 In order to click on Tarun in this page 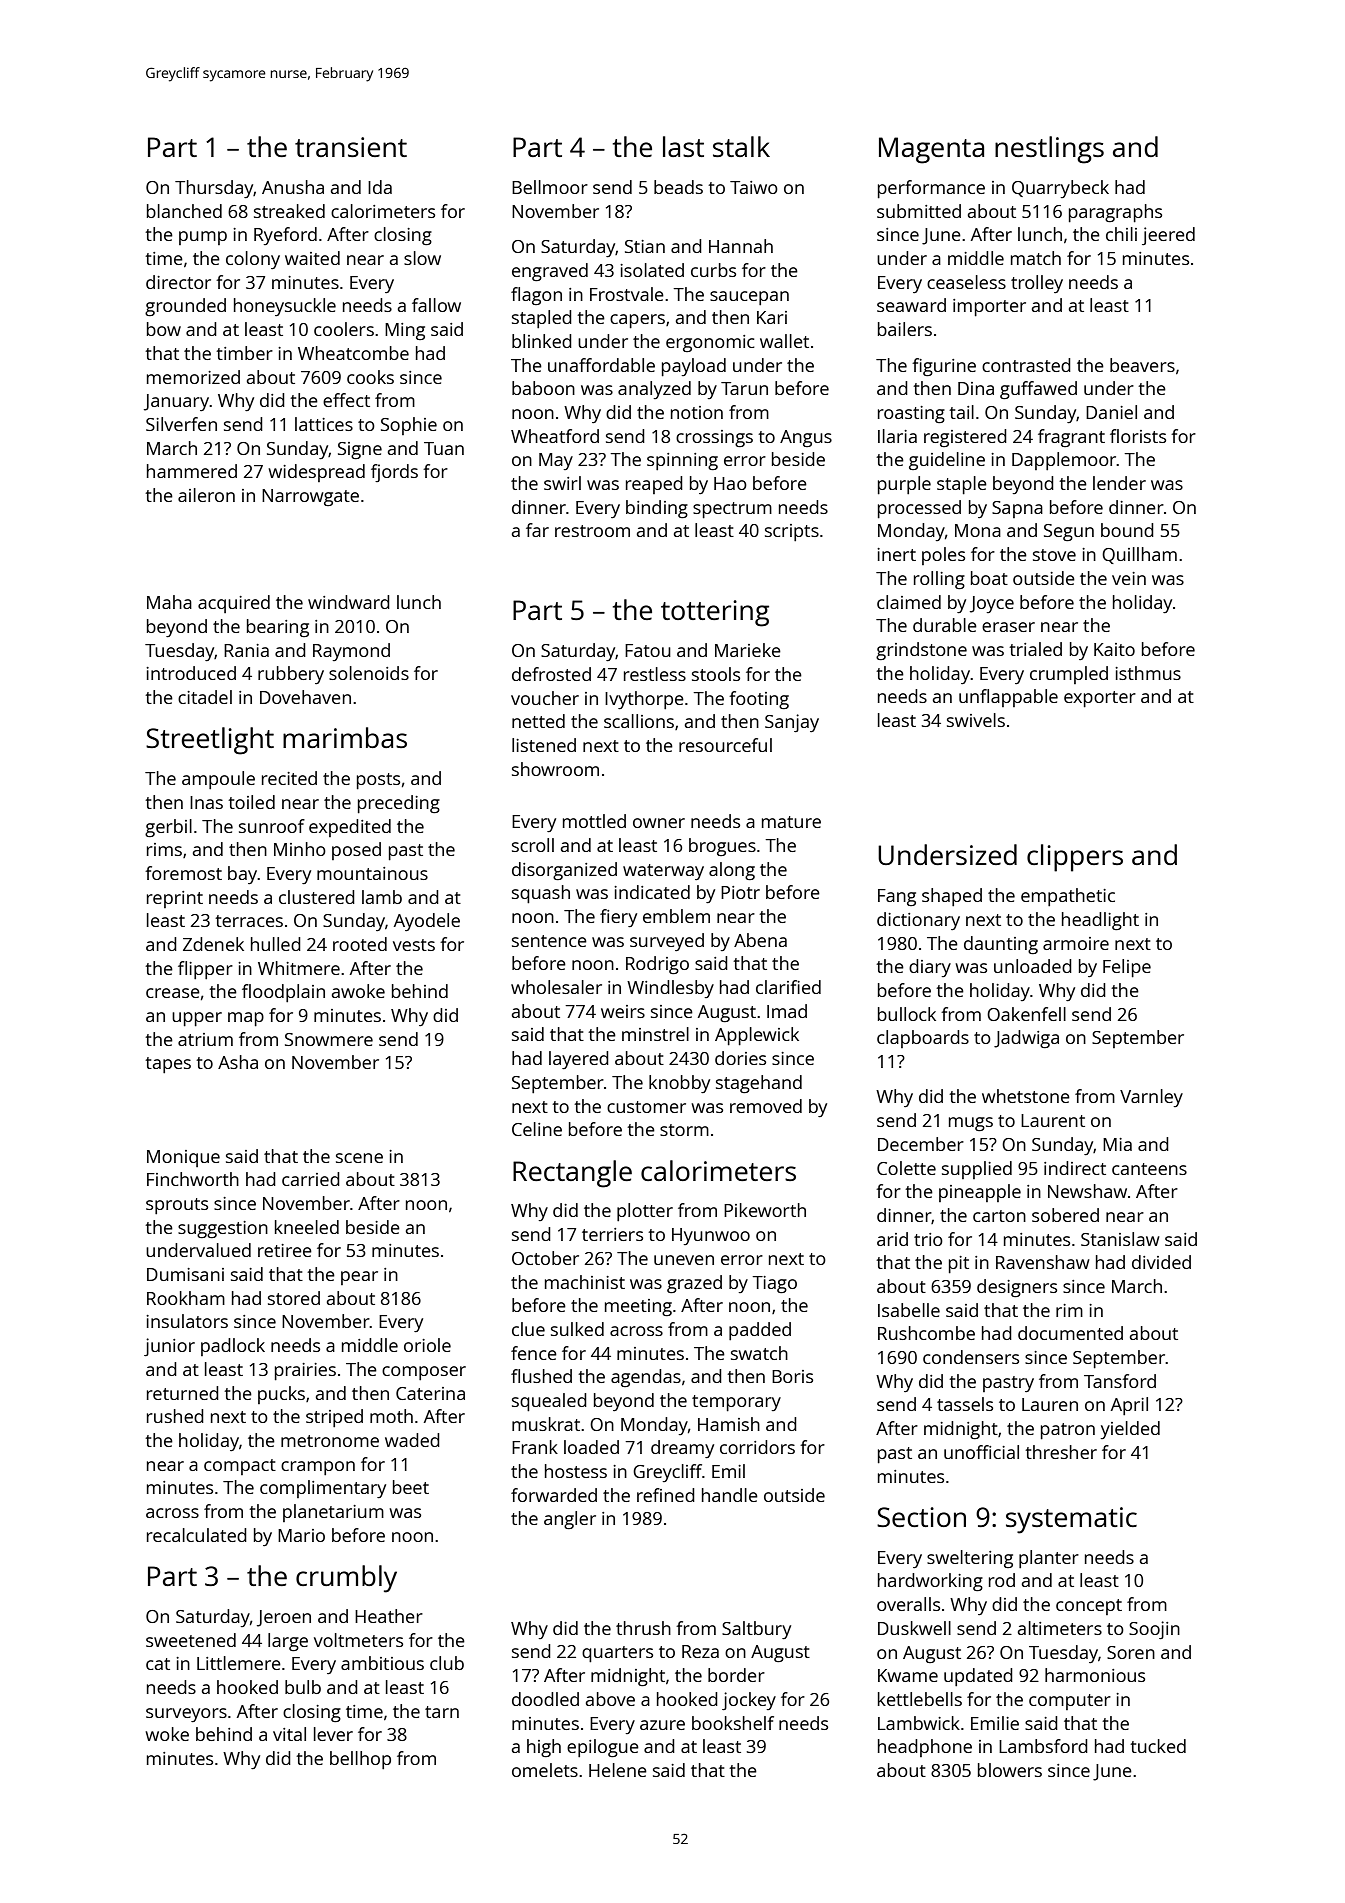, I will do `click(744, 388)`.
